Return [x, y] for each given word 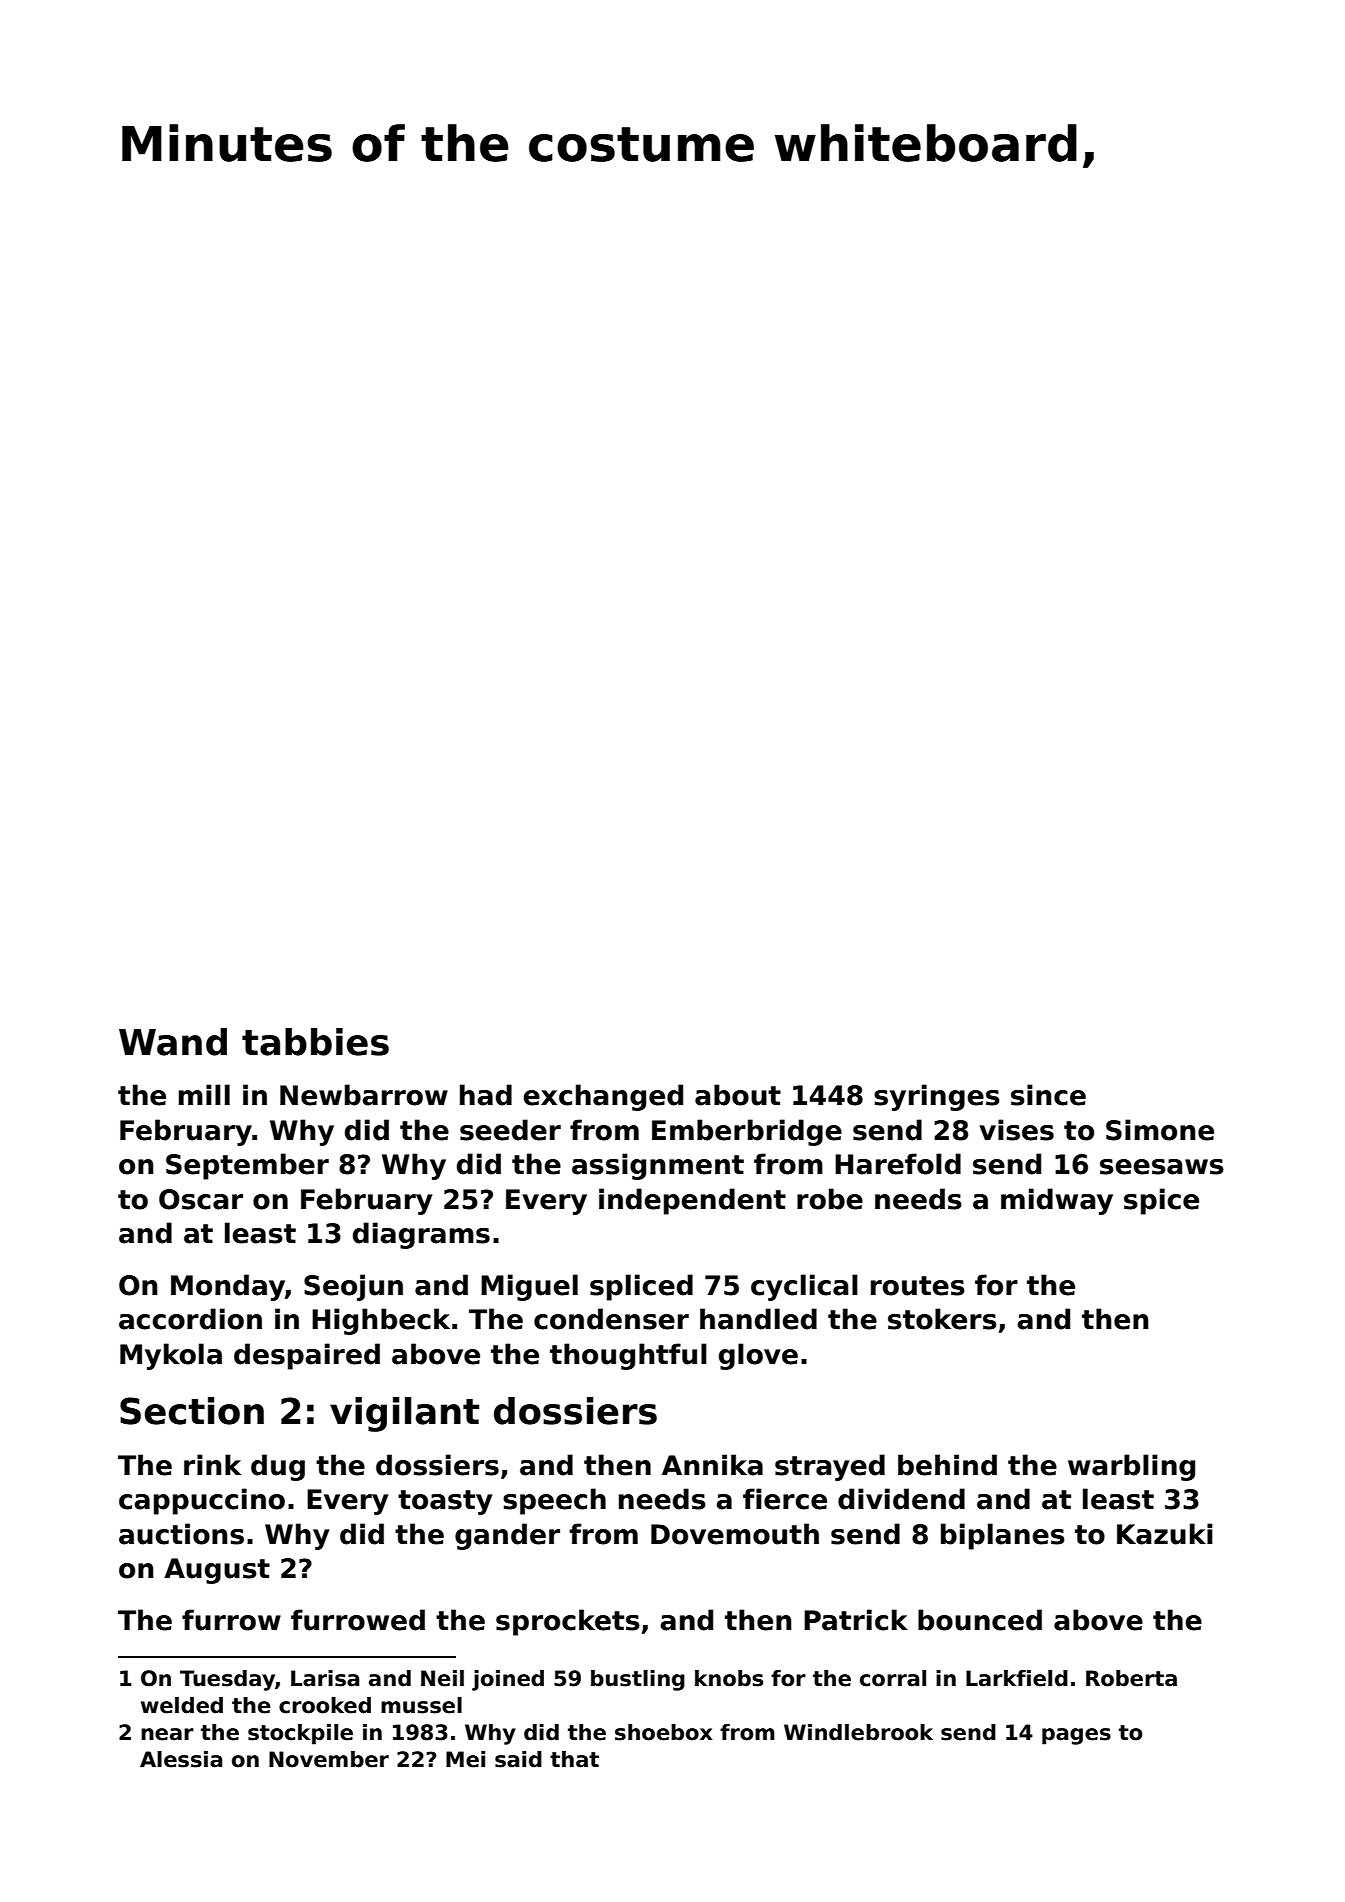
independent [692, 1201]
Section [192, 1411]
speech [554, 1501]
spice [1161, 1201]
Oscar [201, 1199]
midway [1057, 1201]
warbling [1131, 1467]
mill [204, 1094]
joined [508, 1680]
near [167, 1734]
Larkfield [1017, 1678]
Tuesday [227, 1680]
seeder [510, 1130]
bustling [638, 1680]
